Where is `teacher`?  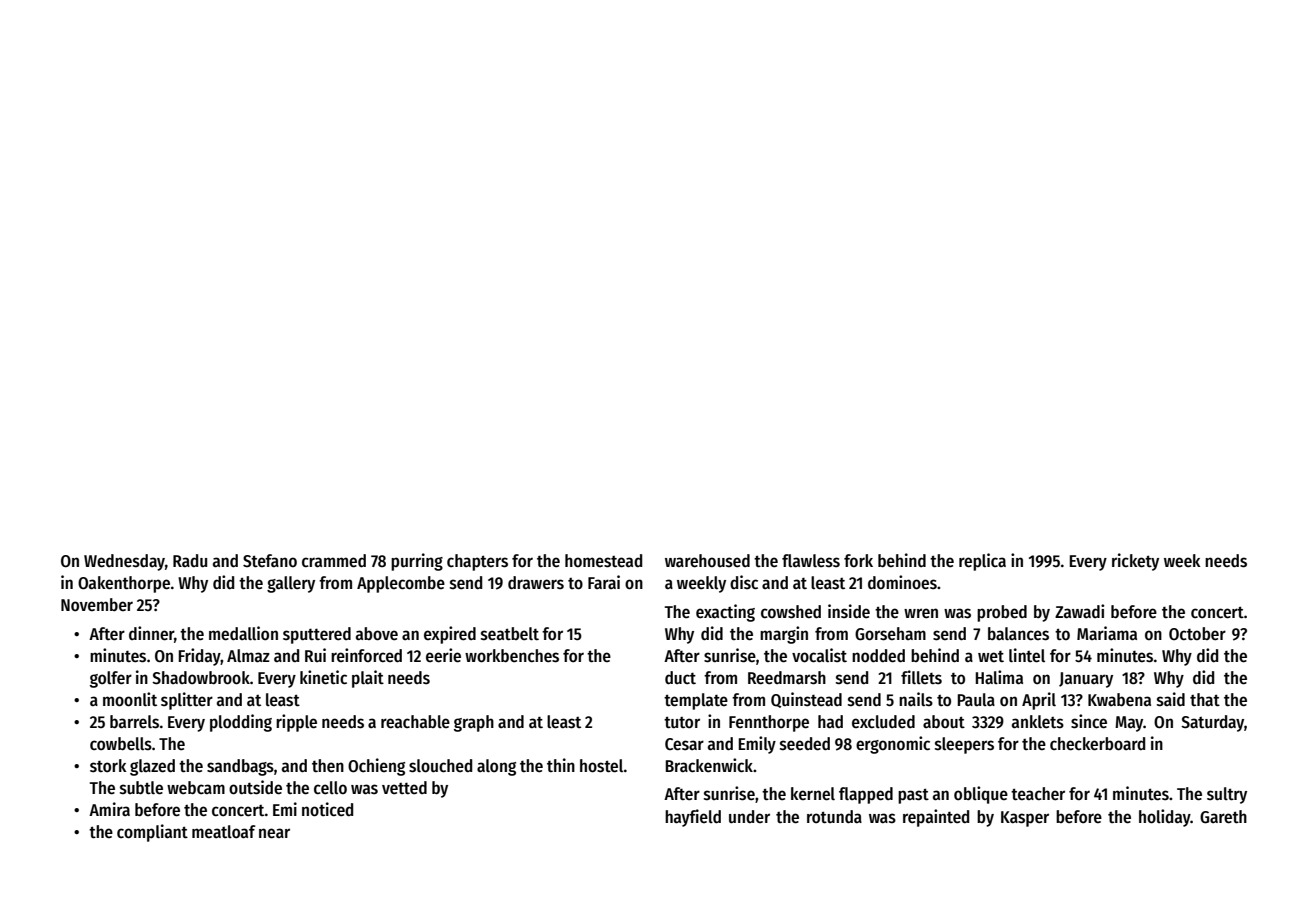
teacher is located at coordinates (1038, 794).
